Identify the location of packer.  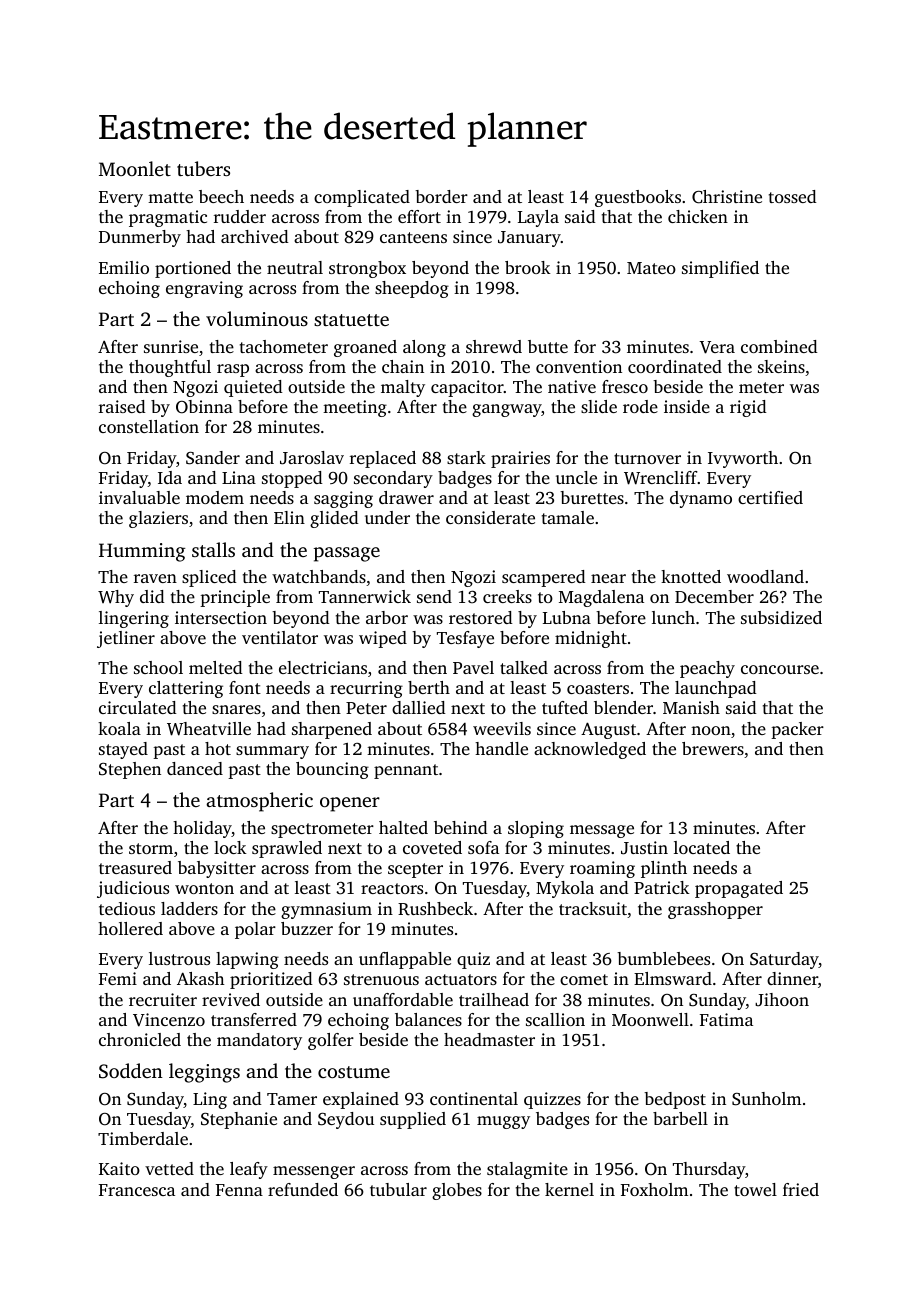
(797, 730).
